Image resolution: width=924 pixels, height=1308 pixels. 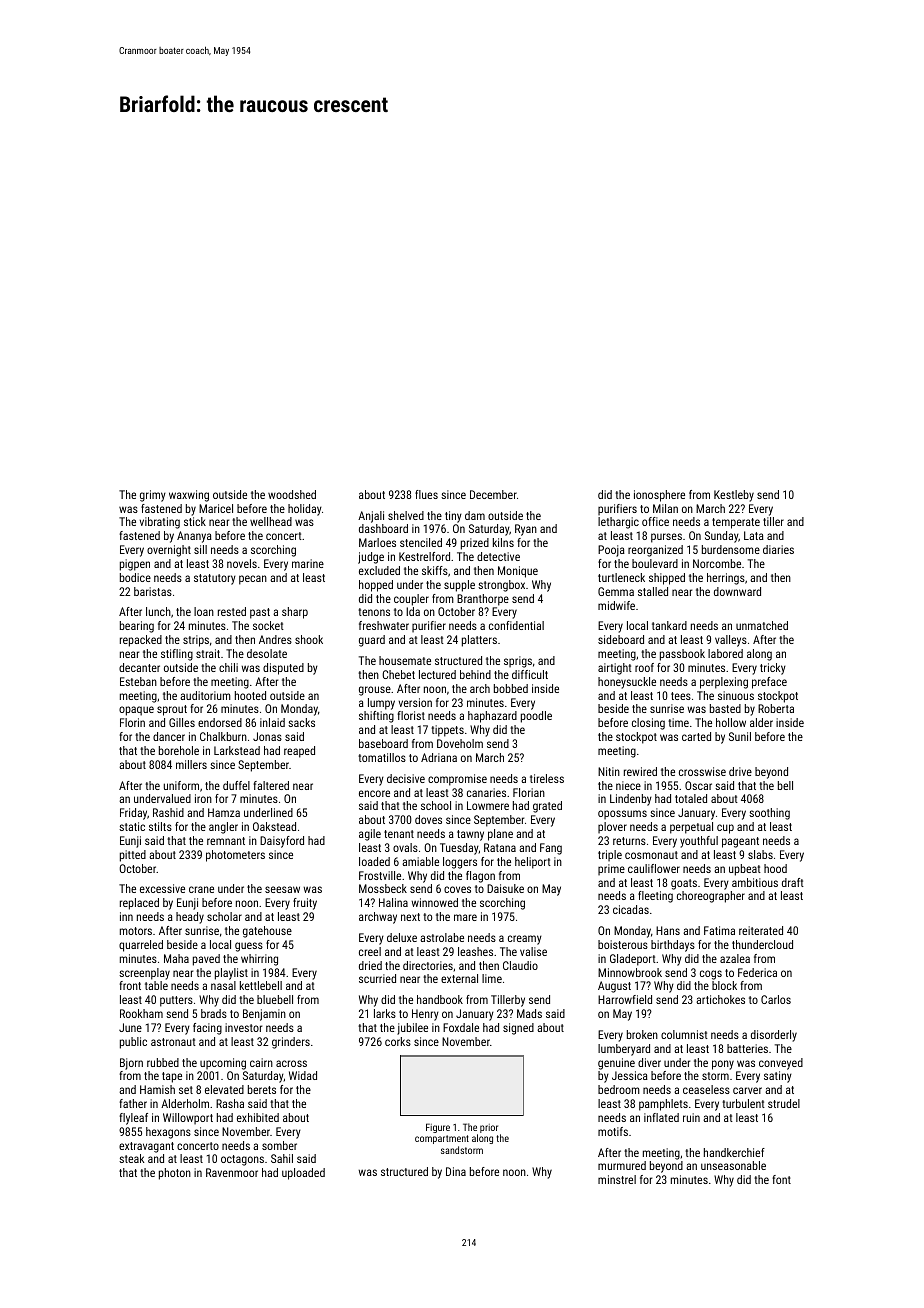 What do you see at coordinates (781, 1179) in the screenshot?
I see `font` at bounding box center [781, 1179].
